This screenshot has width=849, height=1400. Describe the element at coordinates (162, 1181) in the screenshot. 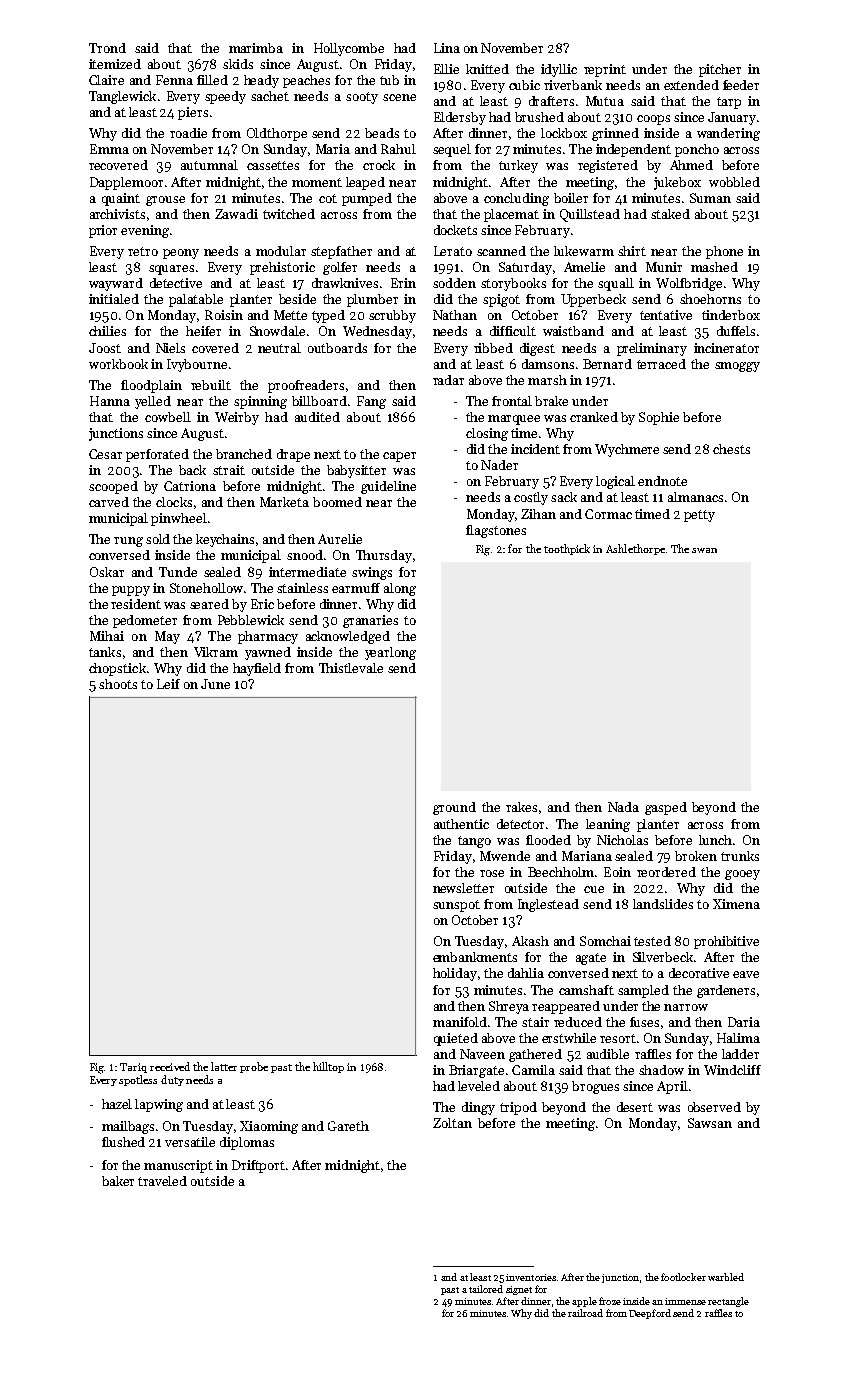

I see `traveled` at that location.
